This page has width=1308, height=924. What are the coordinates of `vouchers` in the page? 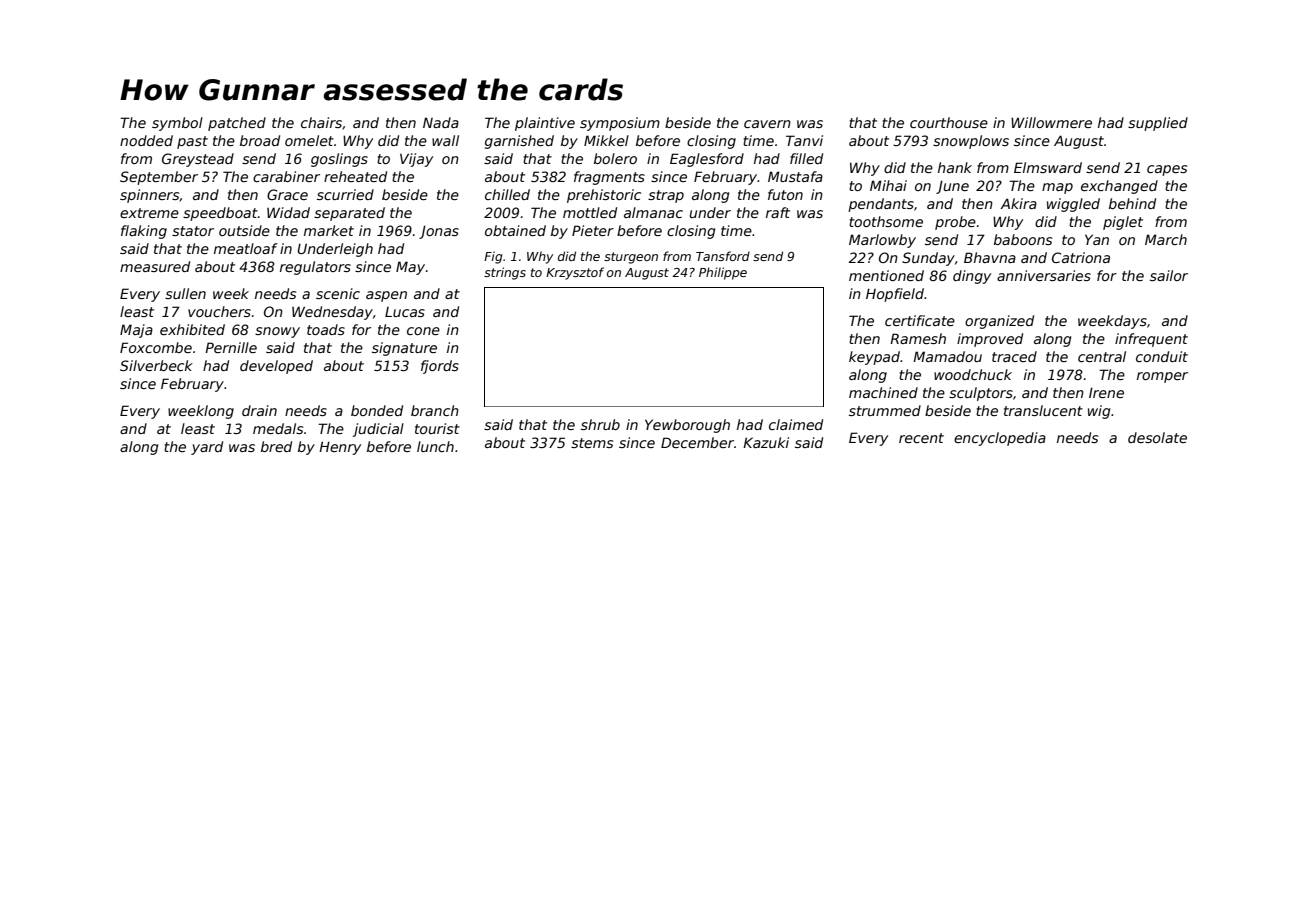 It's located at (219, 311).
